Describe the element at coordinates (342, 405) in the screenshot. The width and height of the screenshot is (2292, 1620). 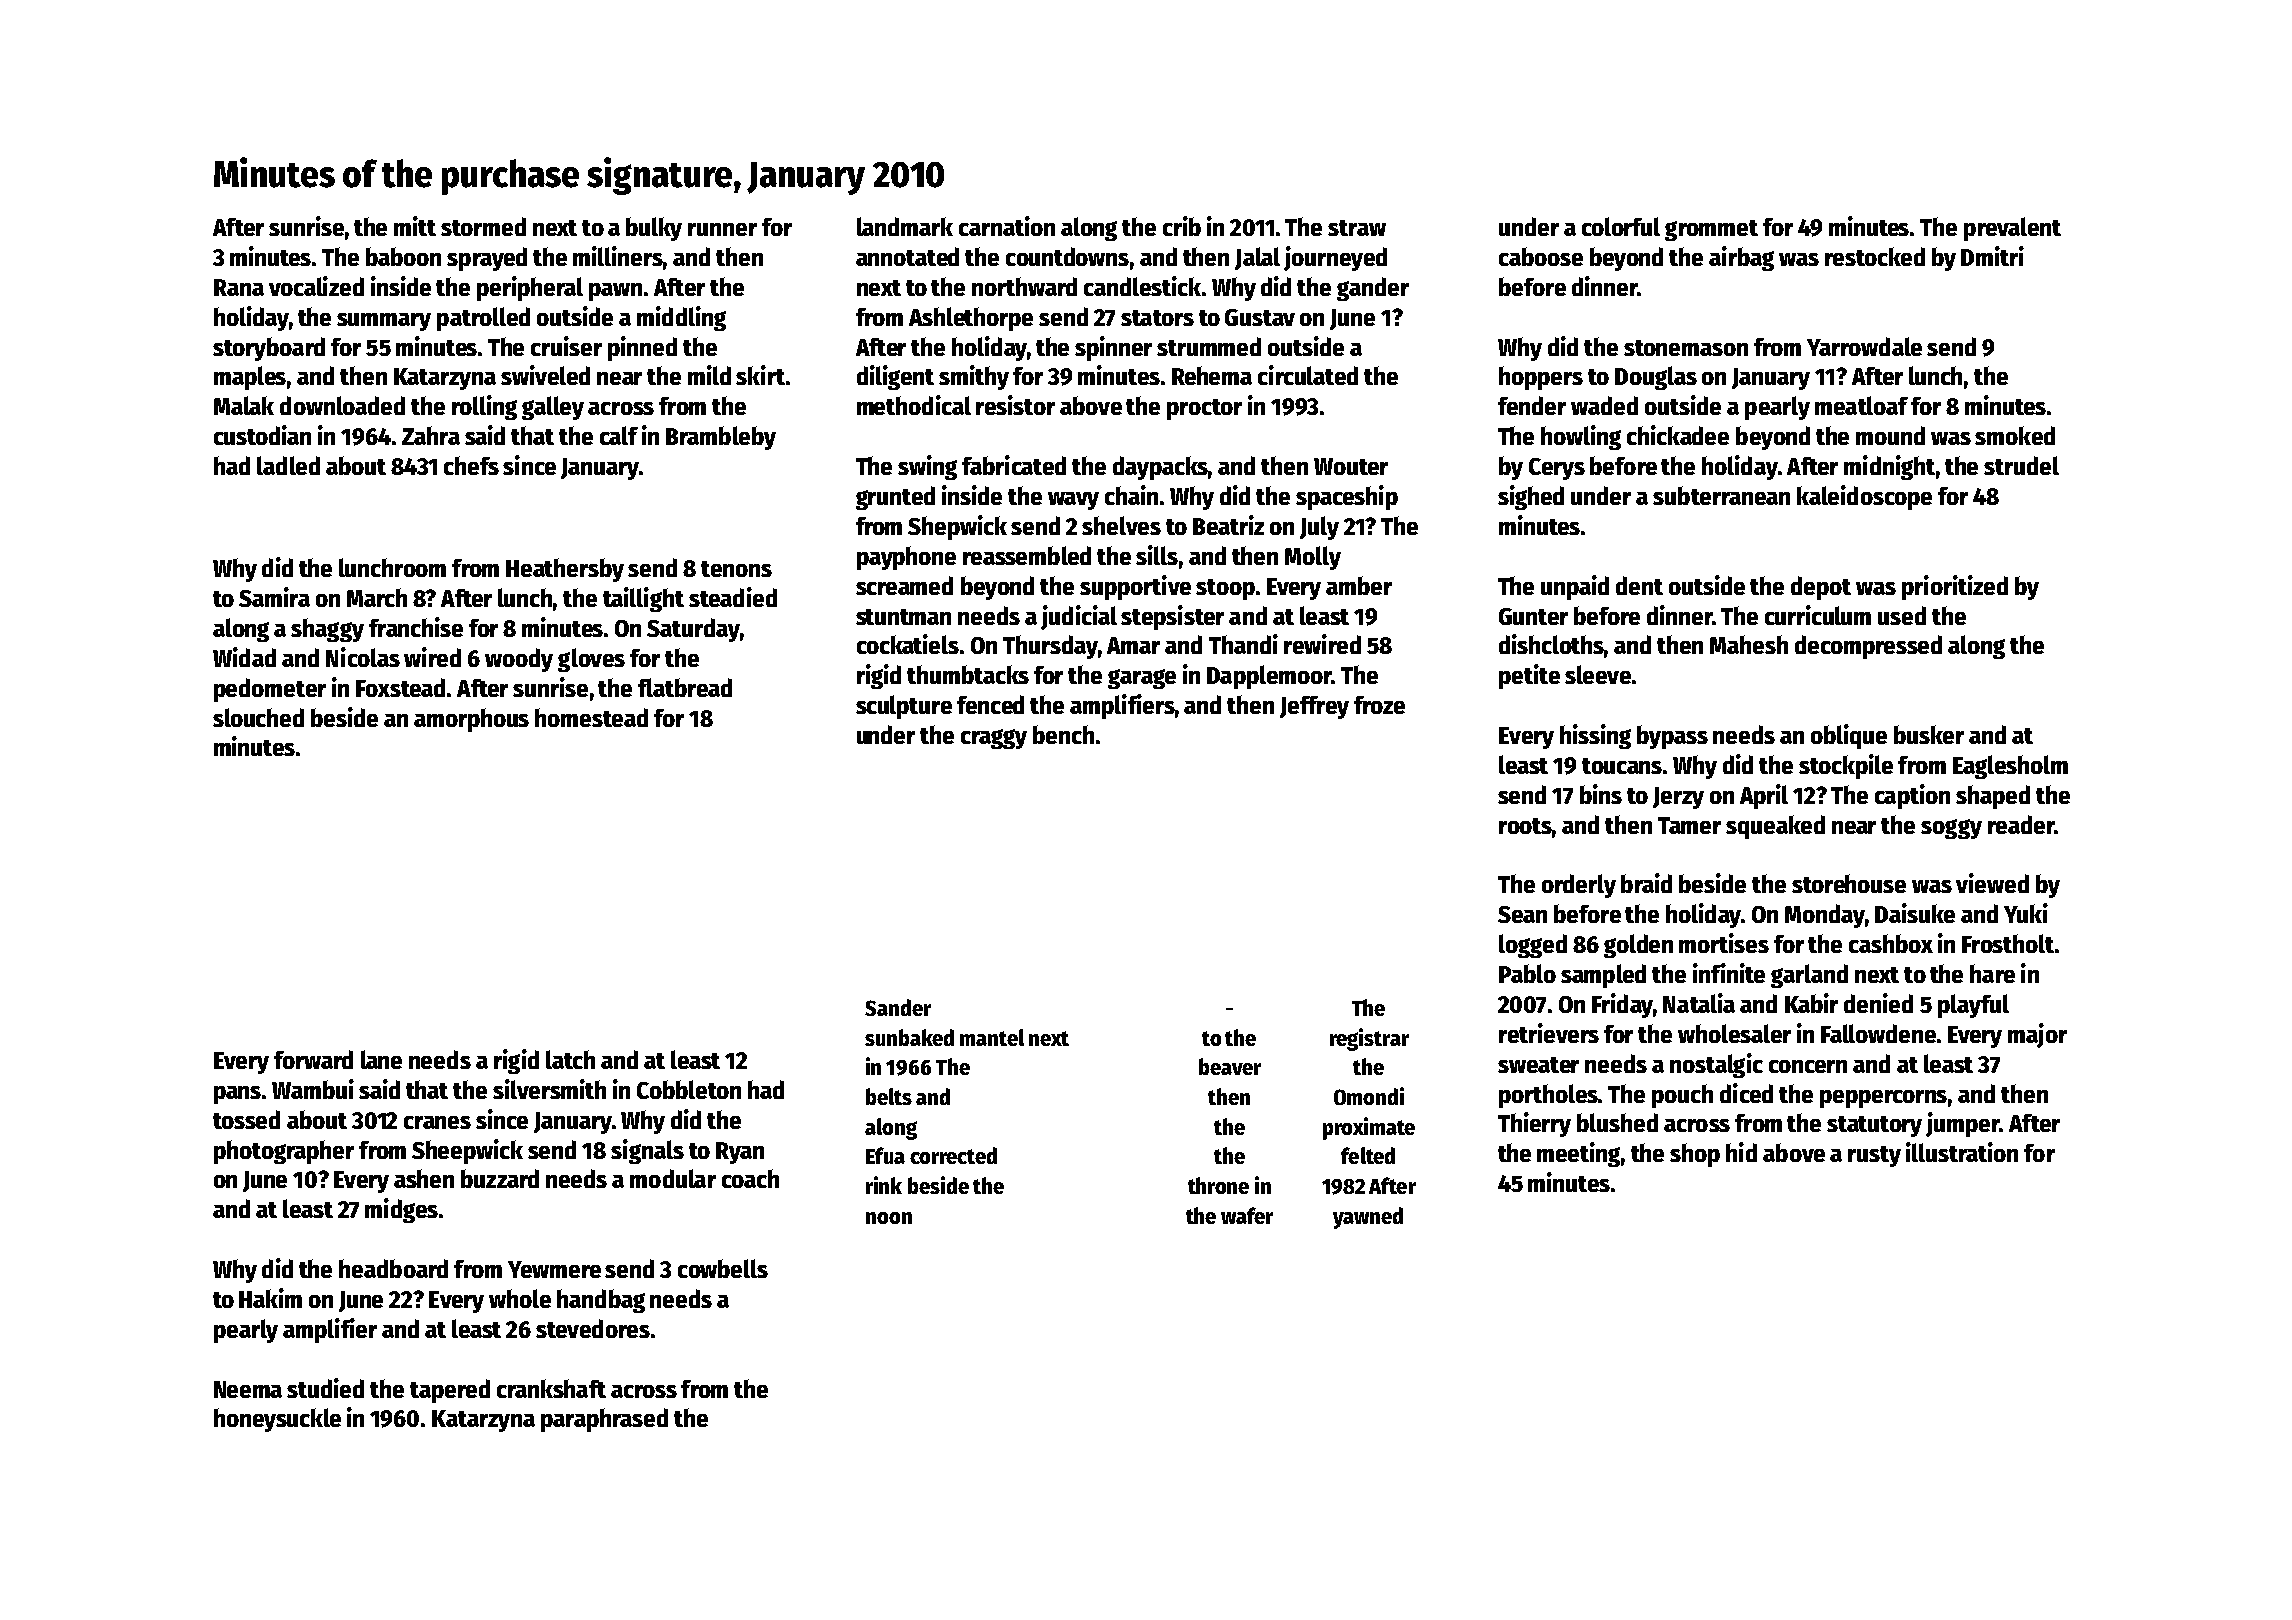
I see `downloaded` at that location.
